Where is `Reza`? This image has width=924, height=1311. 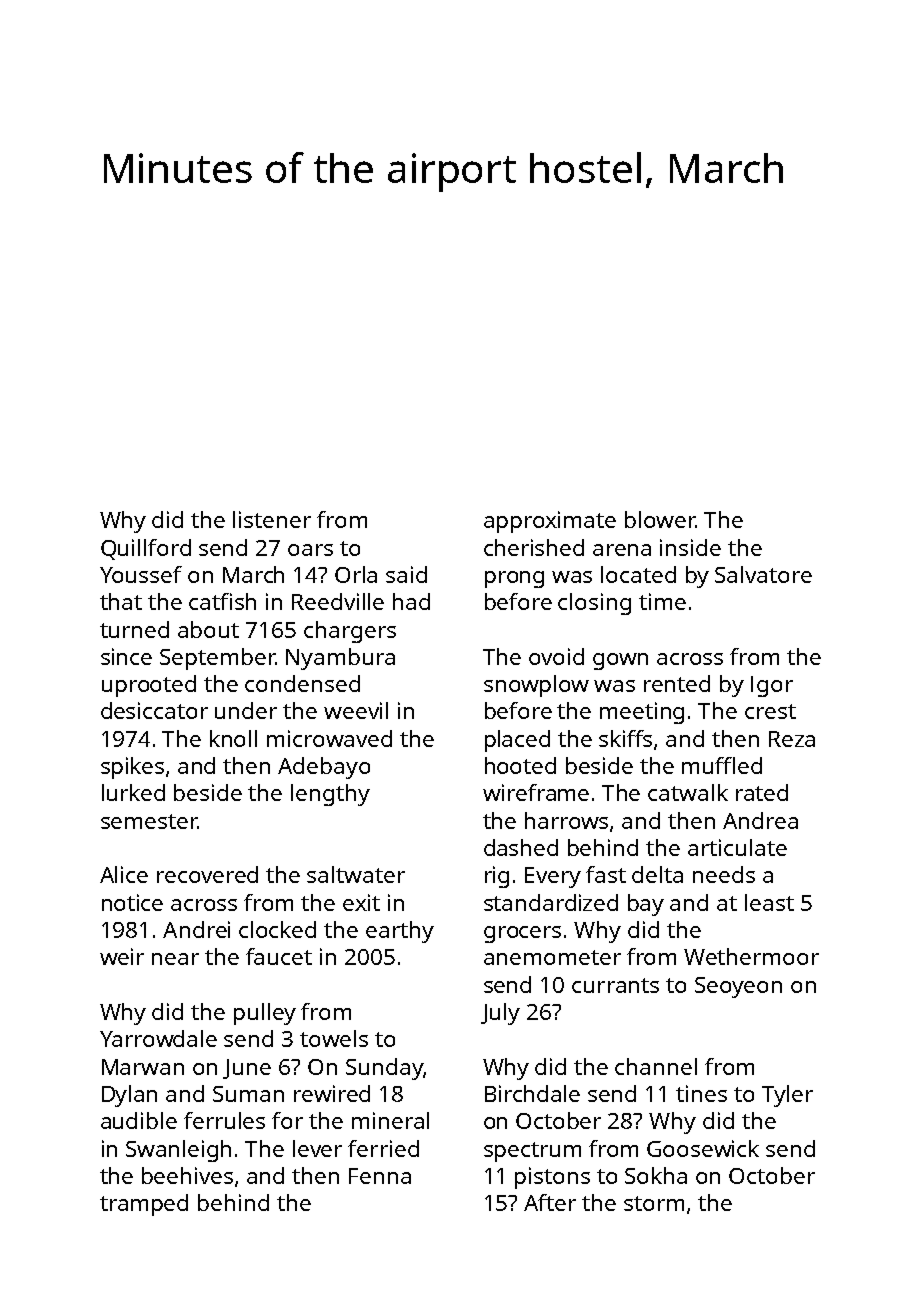 Reza is located at coordinates (792, 739).
